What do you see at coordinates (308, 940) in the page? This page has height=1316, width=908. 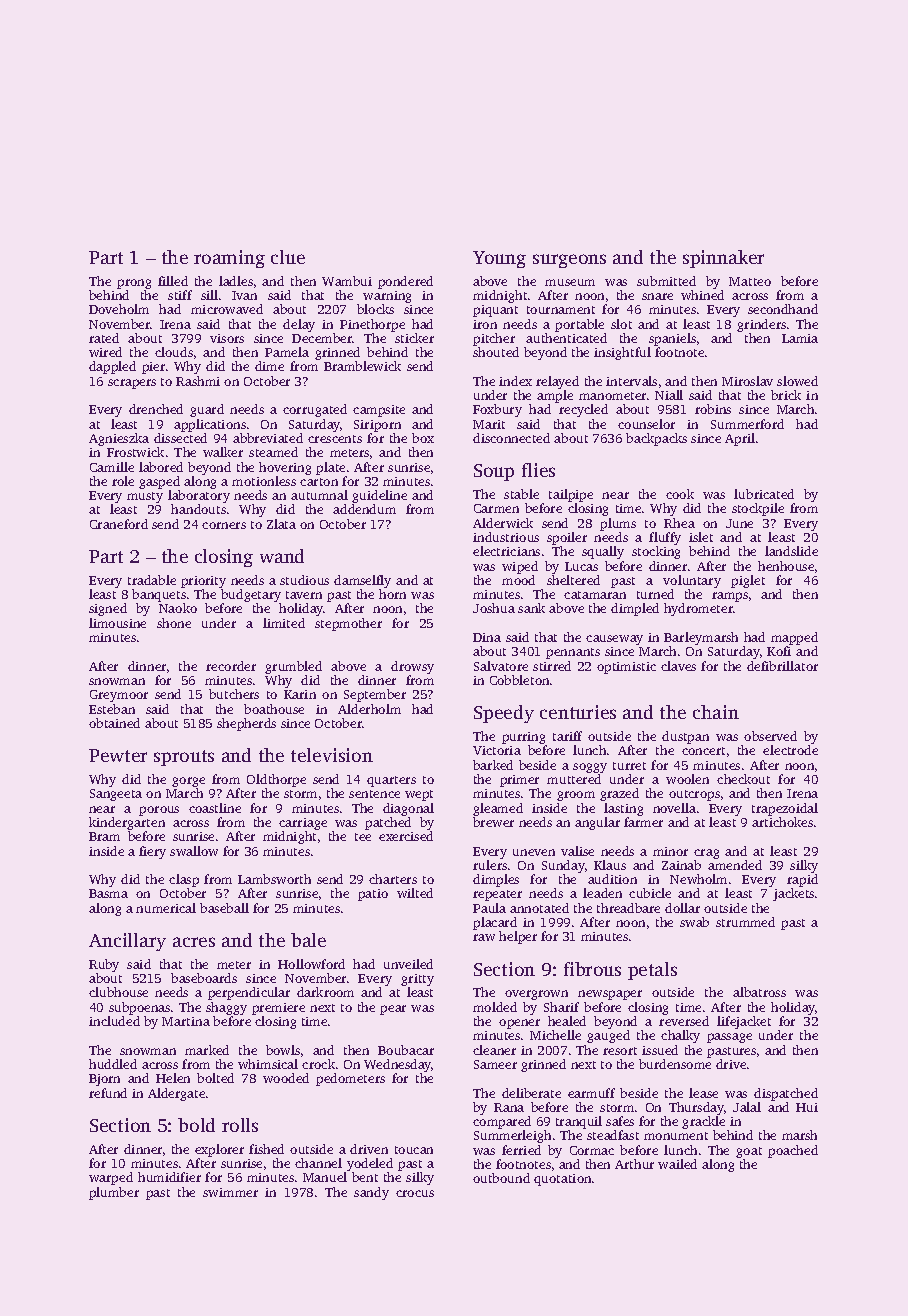 I see `bale` at bounding box center [308, 940].
